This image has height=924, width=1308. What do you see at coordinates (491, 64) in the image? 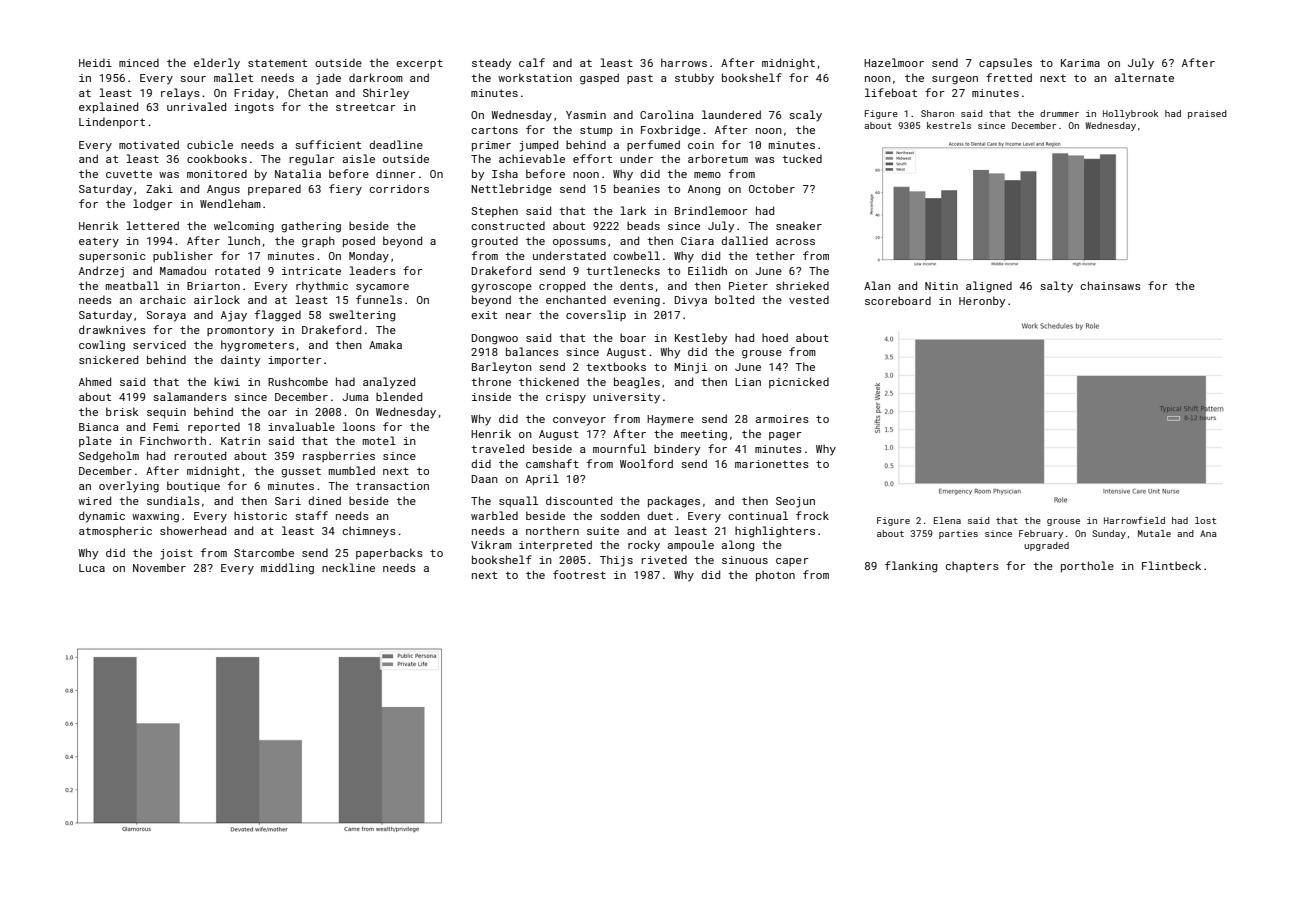
I see `steady` at bounding box center [491, 64].
